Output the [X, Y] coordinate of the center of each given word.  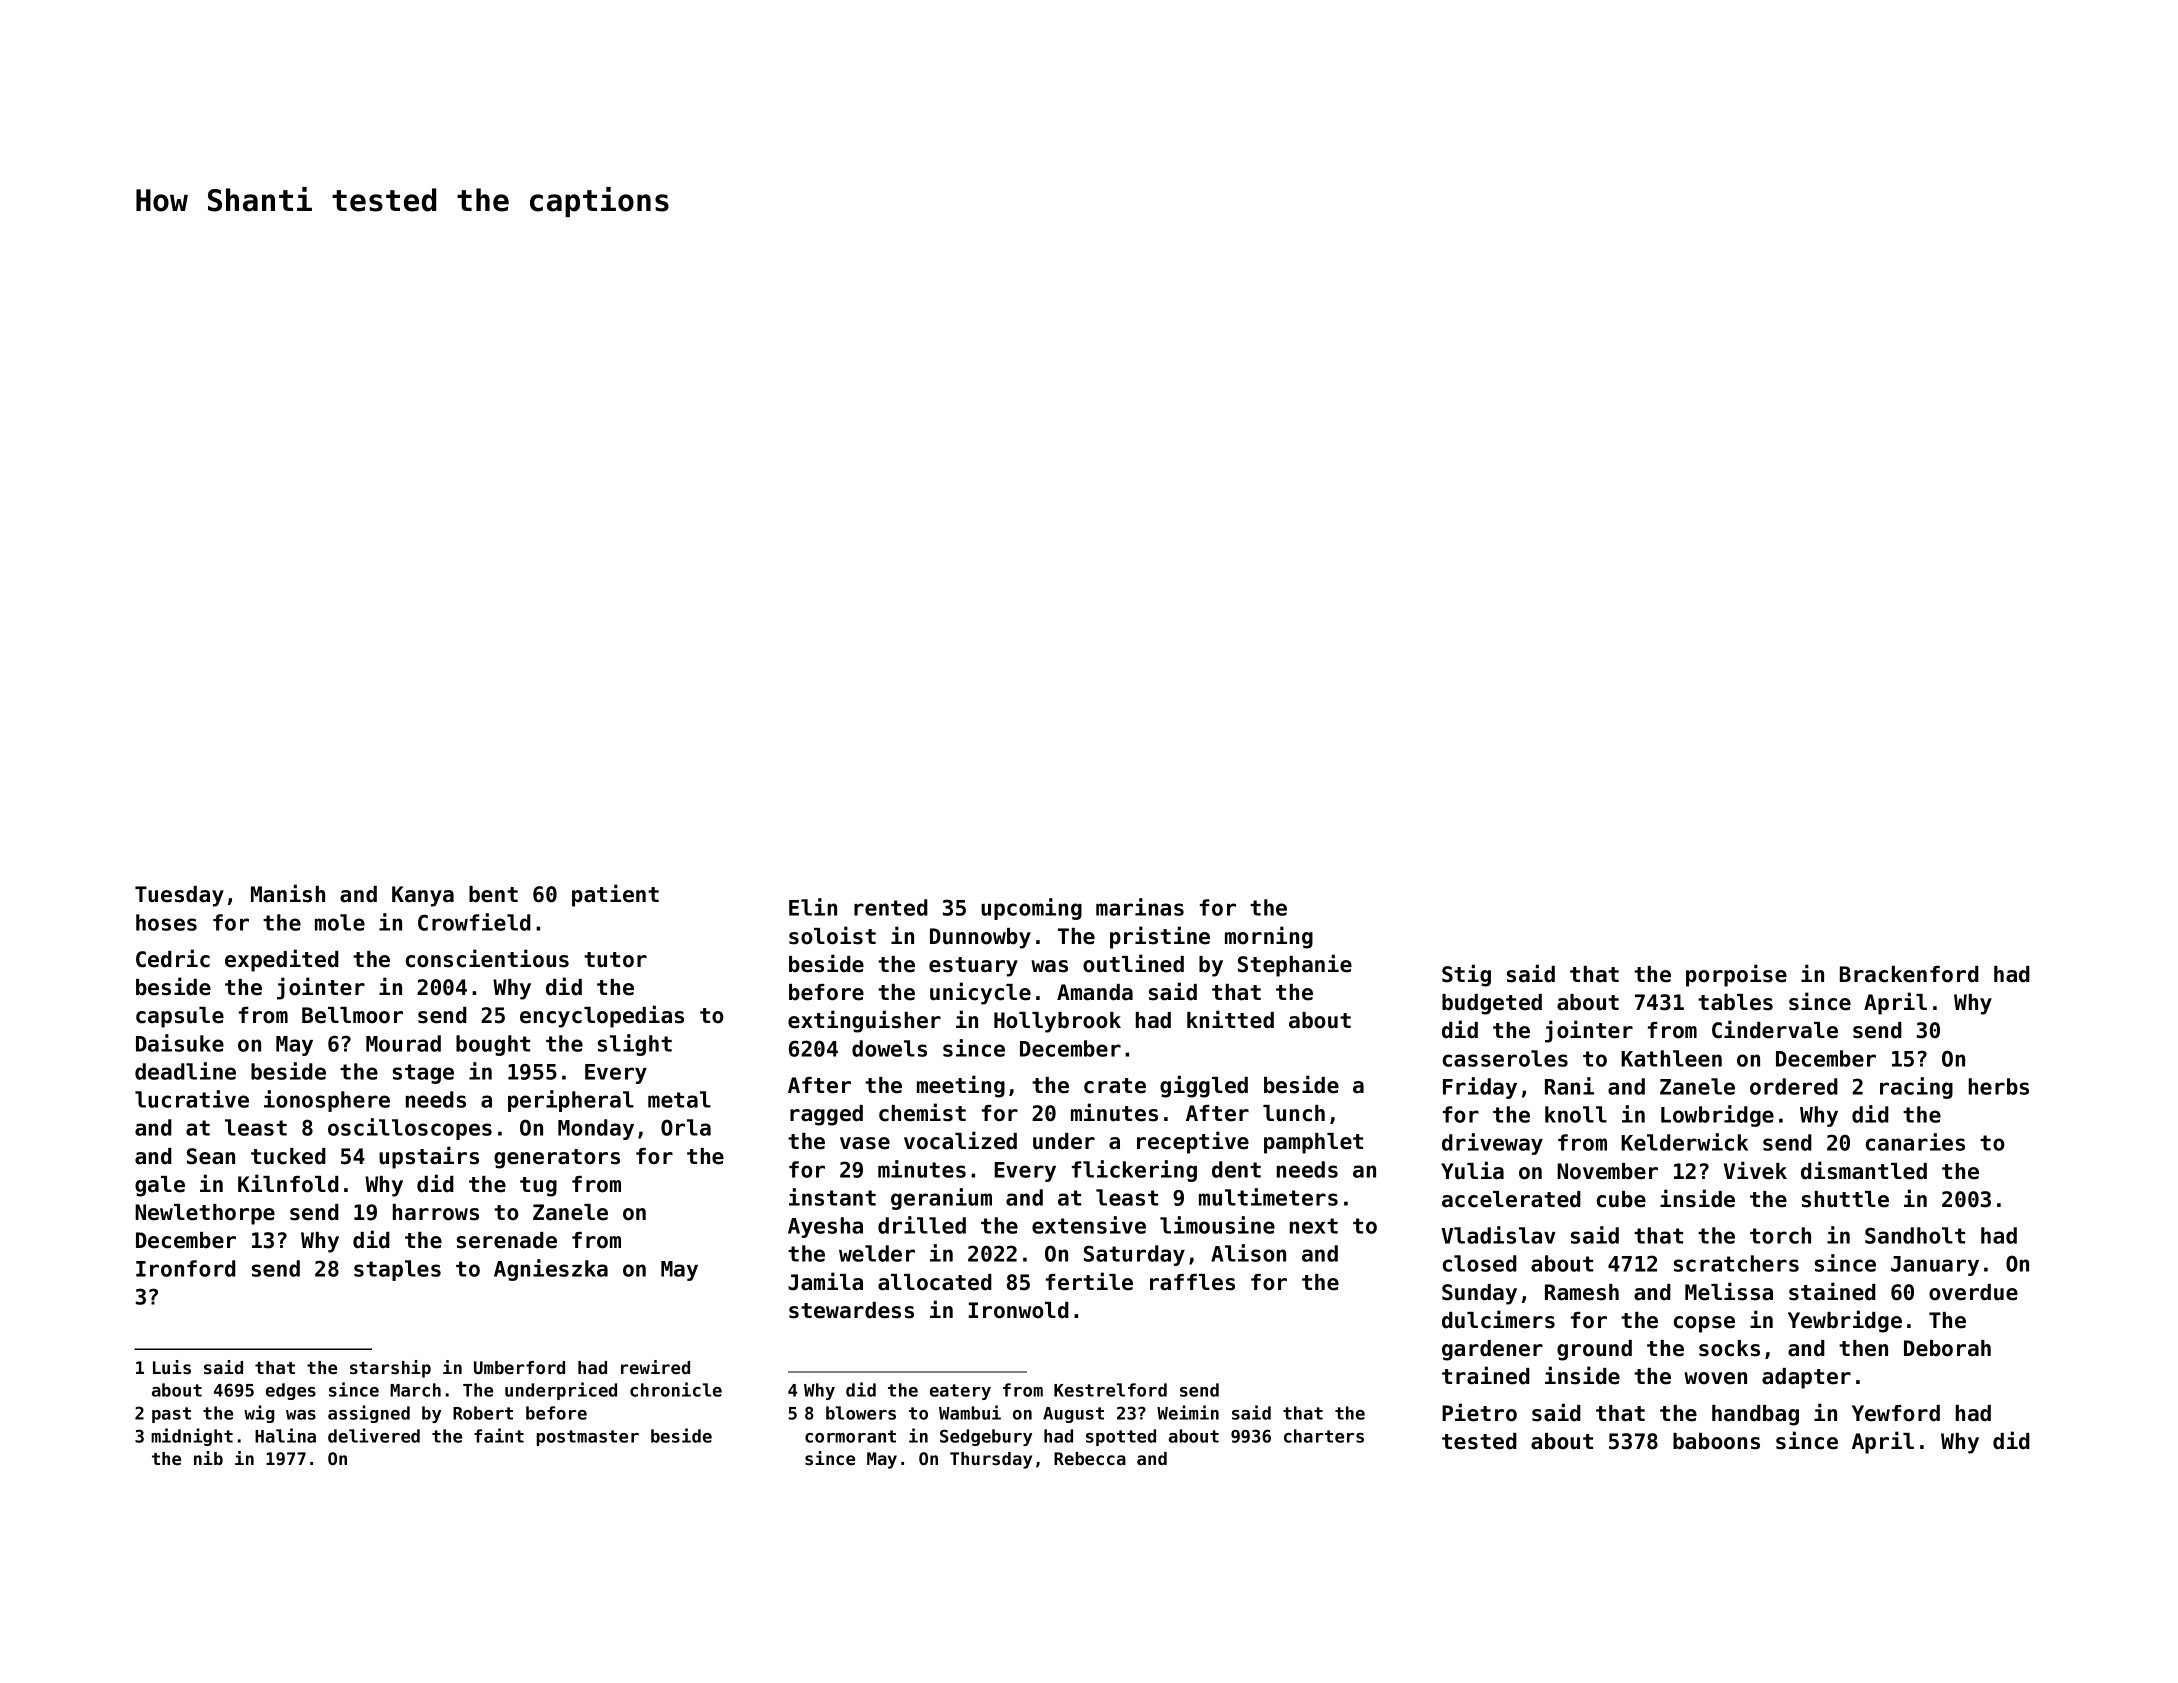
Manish [288, 893]
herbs [1999, 1086]
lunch [1294, 1113]
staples [397, 1270]
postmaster [588, 1438]
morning [1269, 937]
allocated [935, 1282]
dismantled [1864, 1170]
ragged [826, 1115]
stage [423, 1074]
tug [538, 1187]
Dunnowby [980, 938]
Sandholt [1915, 1235]
